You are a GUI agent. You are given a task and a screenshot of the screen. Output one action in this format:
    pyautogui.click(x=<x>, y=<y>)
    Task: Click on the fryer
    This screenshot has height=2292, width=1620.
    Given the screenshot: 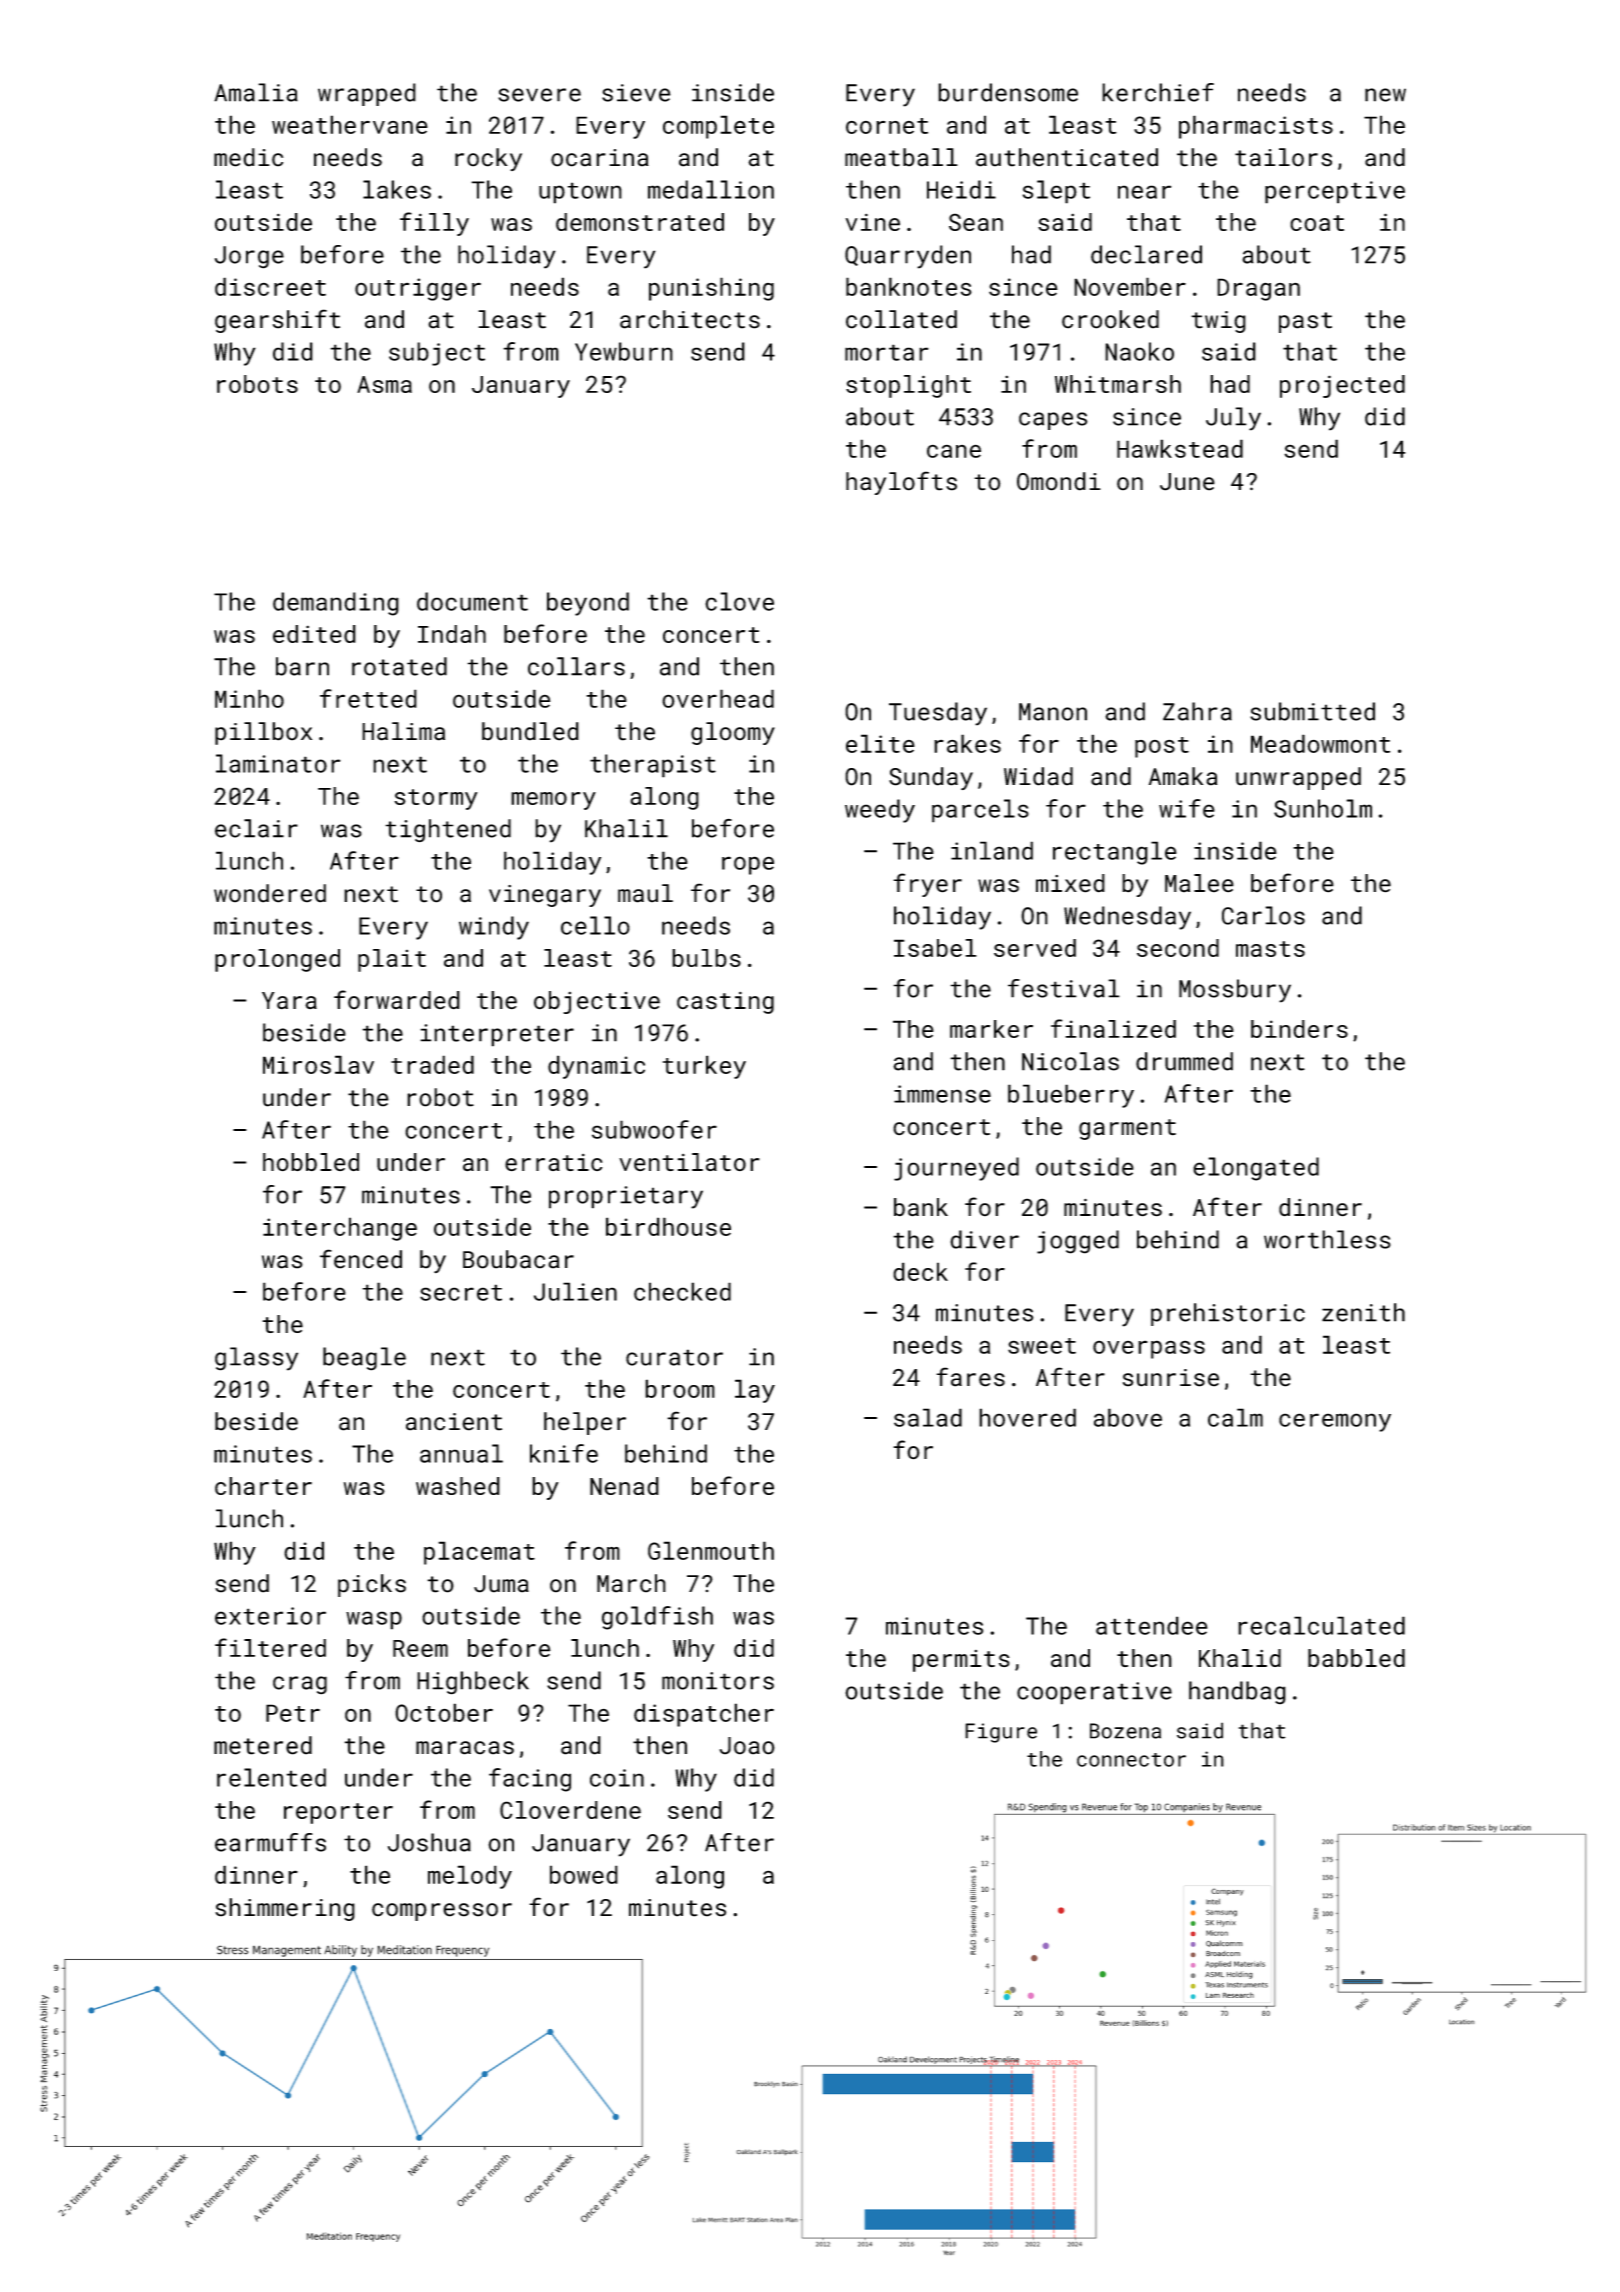 What is the action you would take?
    pyautogui.click(x=927, y=885)
